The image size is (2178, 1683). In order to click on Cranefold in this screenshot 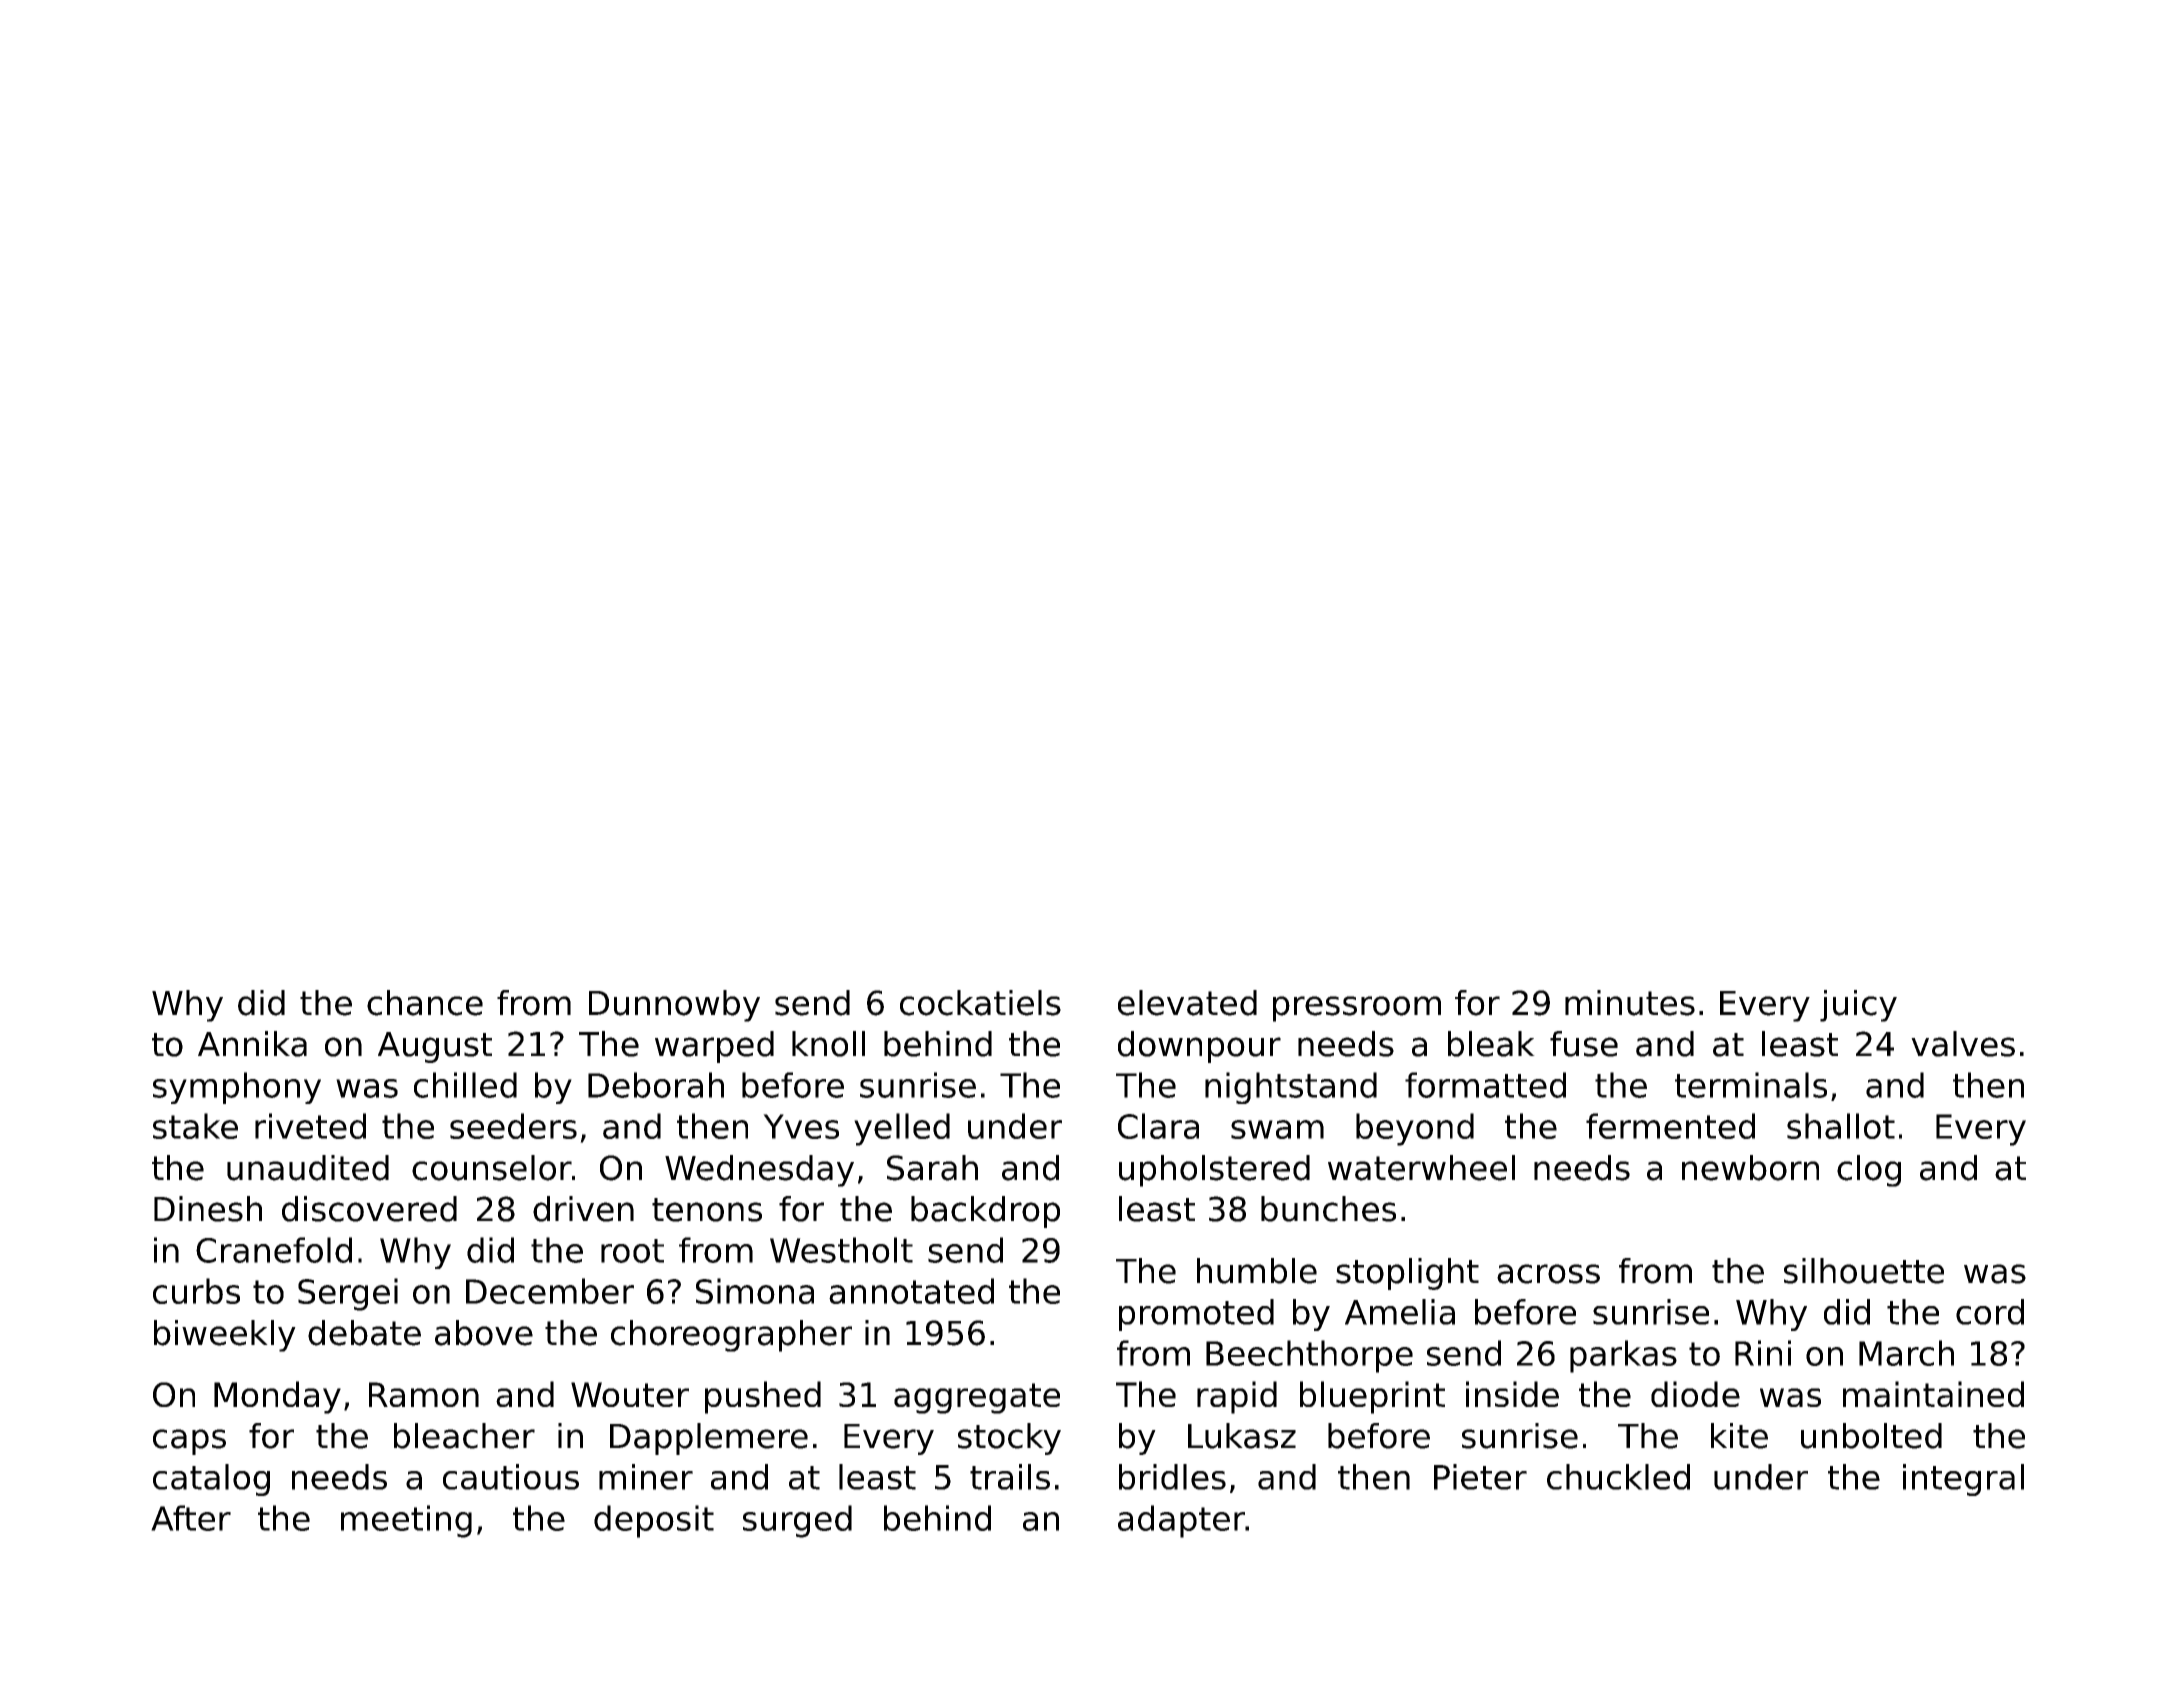, I will do `click(274, 1250)`.
